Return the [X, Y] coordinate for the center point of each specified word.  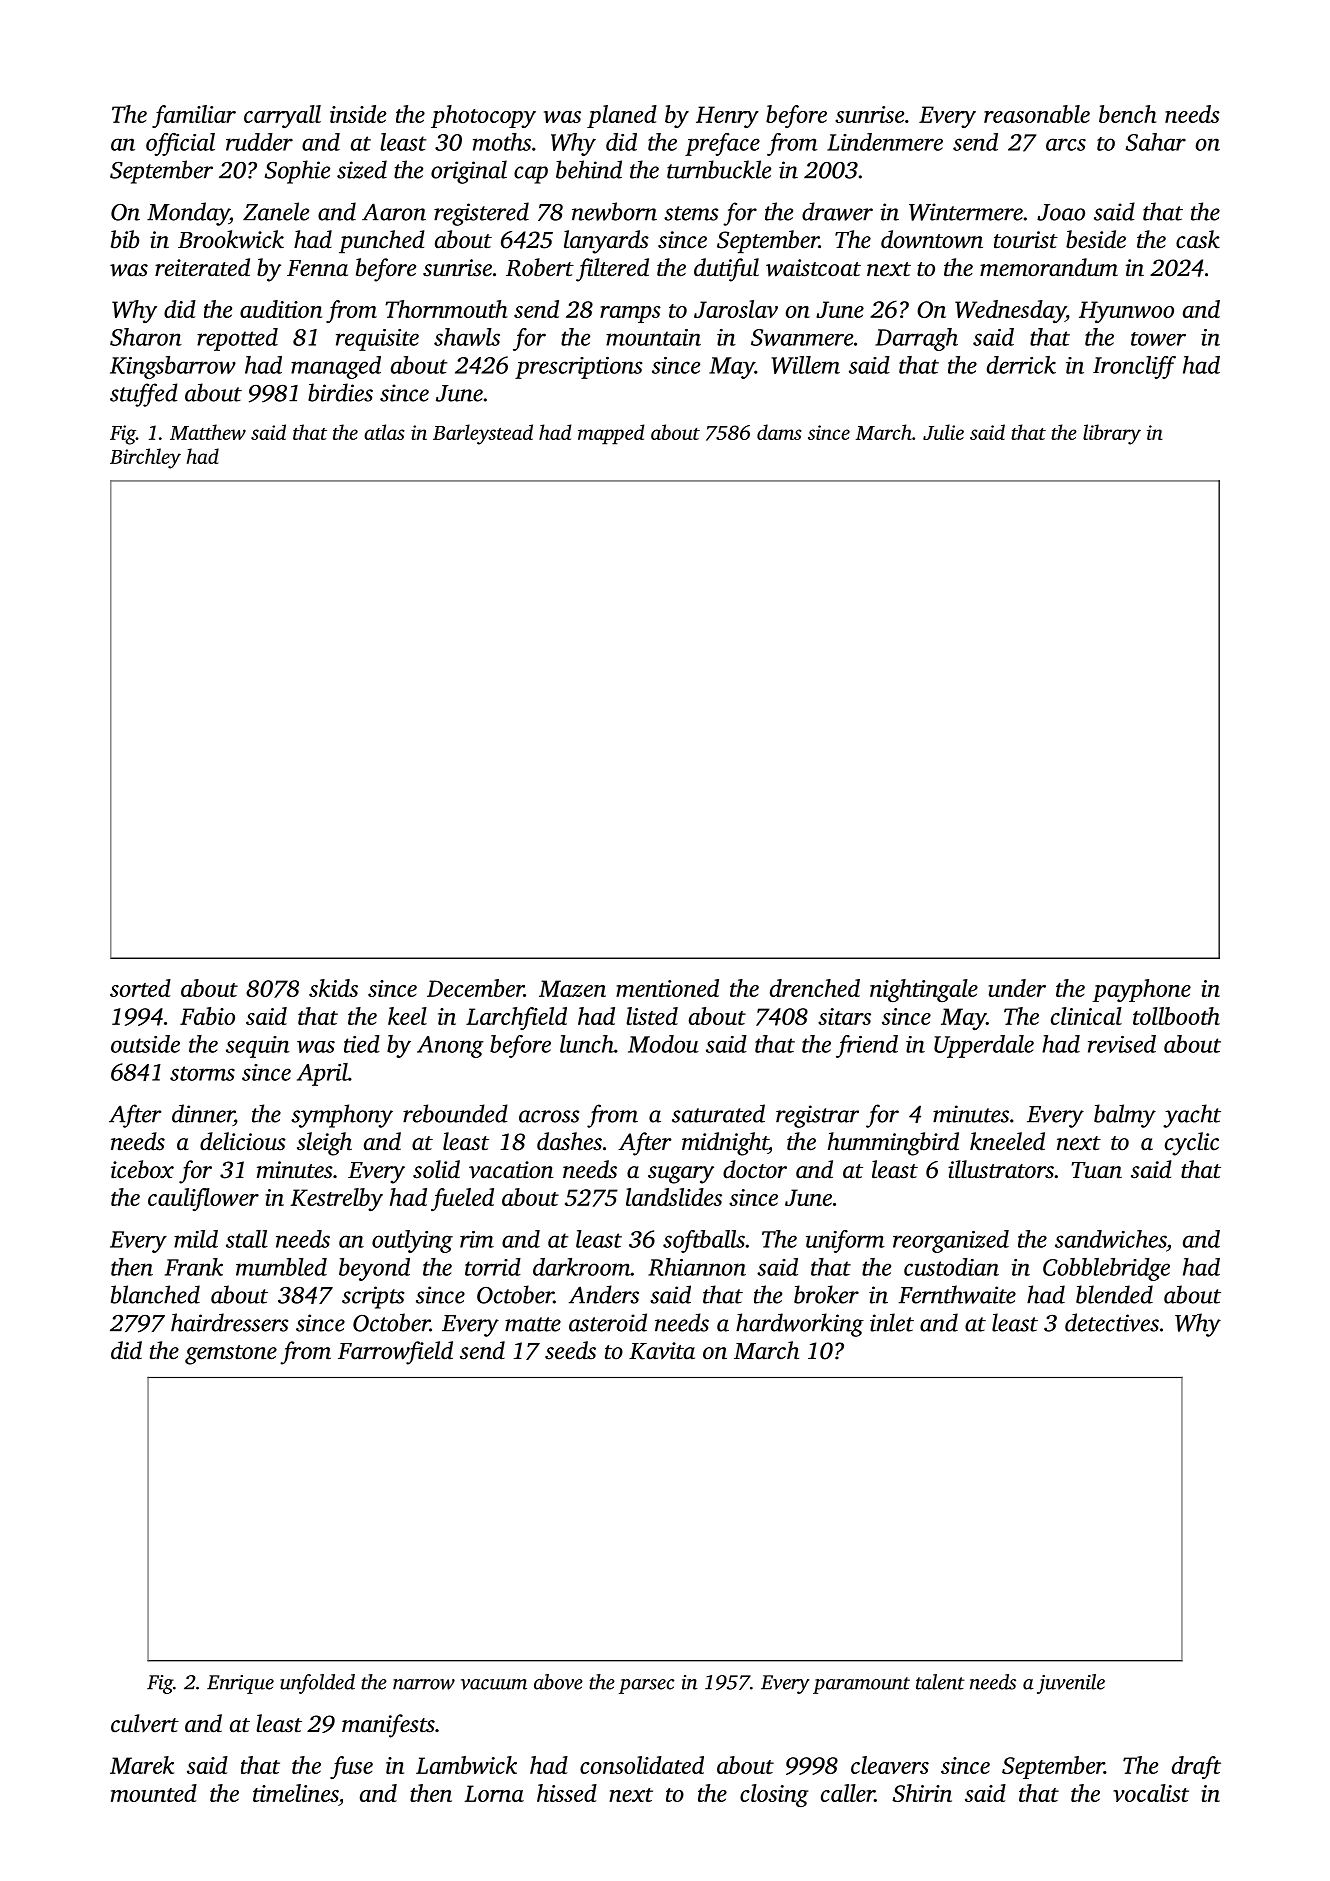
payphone [1141, 990]
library [1112, 434]
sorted [140, 988]
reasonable [1037, 114]
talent [940, 1682]
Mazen [572, 988]
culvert [145, 1723]
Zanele [276, 211]
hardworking [800, 1325]
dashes [569, 1141]
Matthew [208, 432]
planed [622, 116]
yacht [1192, 1116]
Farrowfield [395, 1353]
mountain [653, 337]
